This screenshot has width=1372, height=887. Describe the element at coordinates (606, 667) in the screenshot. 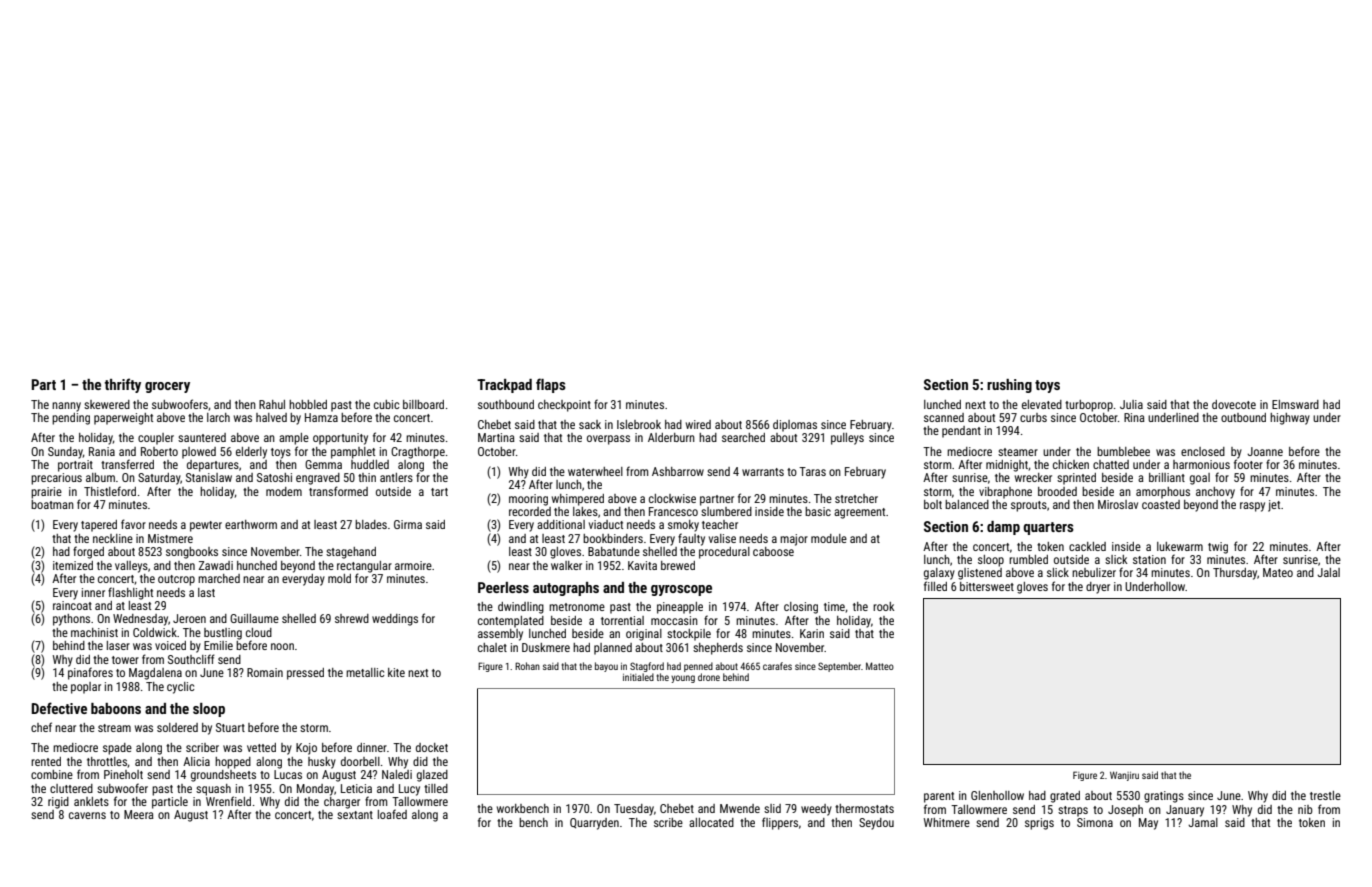

I see `bayou` at that location.
